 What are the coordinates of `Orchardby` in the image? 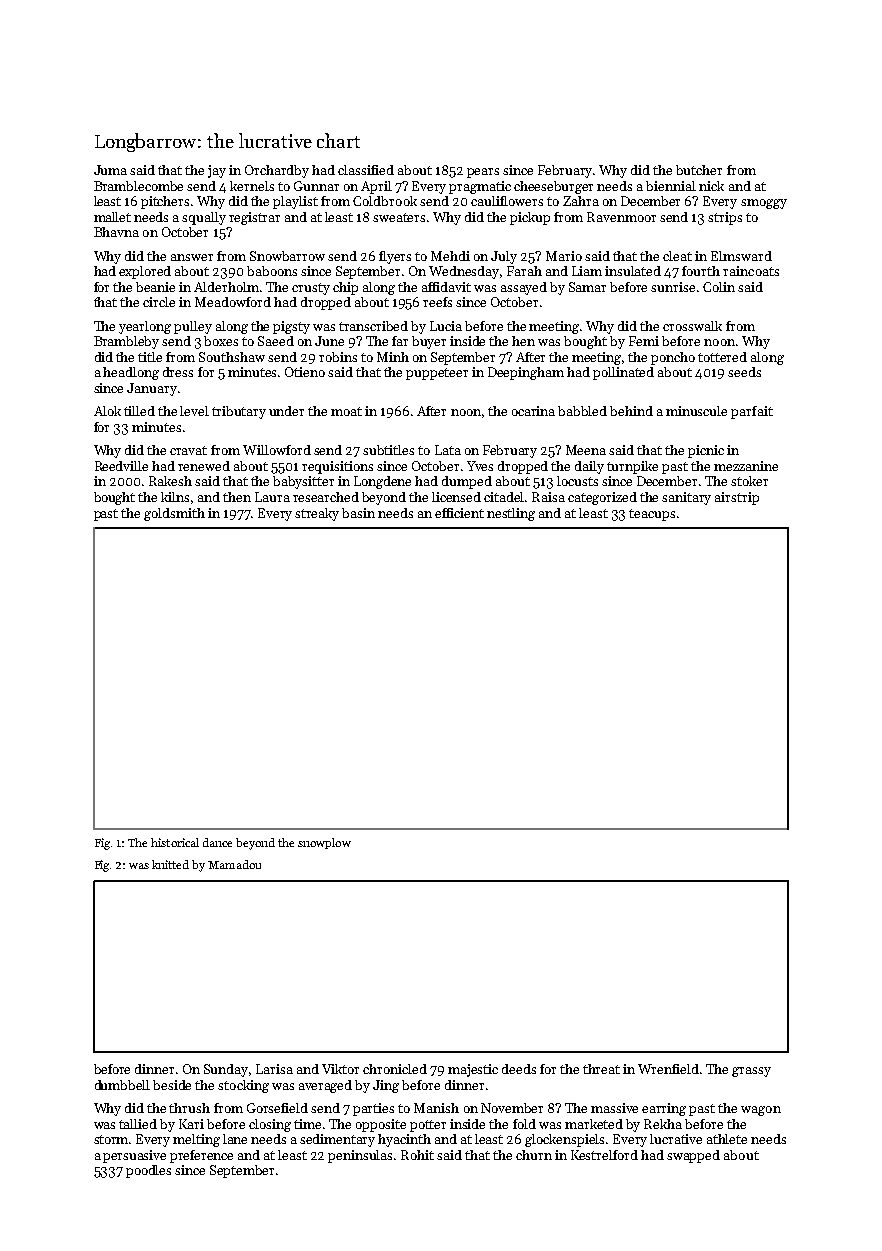 It's located at (277, 171).
